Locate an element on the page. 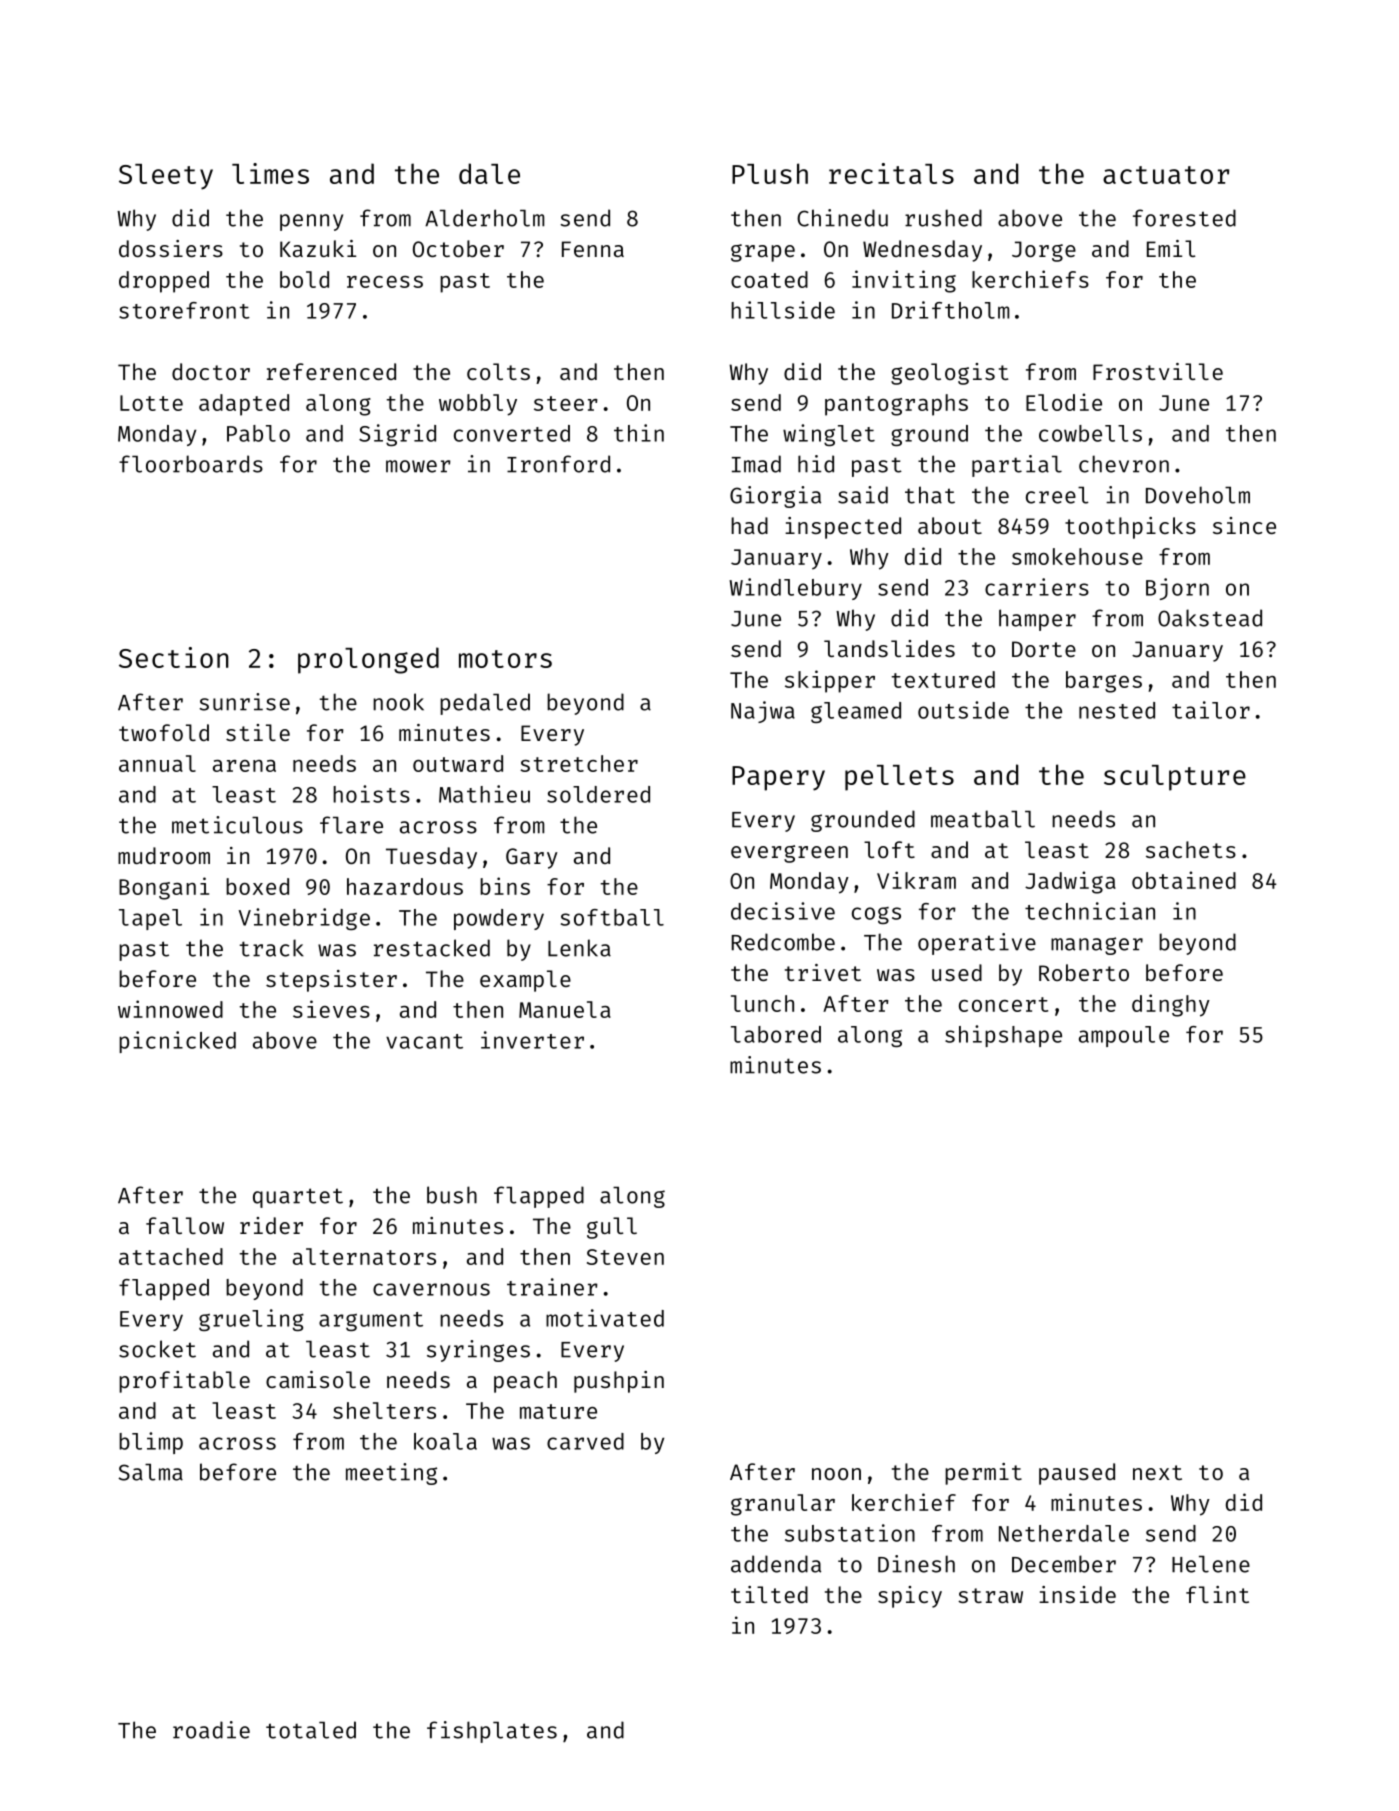 The image size is (1399, 1811). storefront is located at coordinates (184, 310).
